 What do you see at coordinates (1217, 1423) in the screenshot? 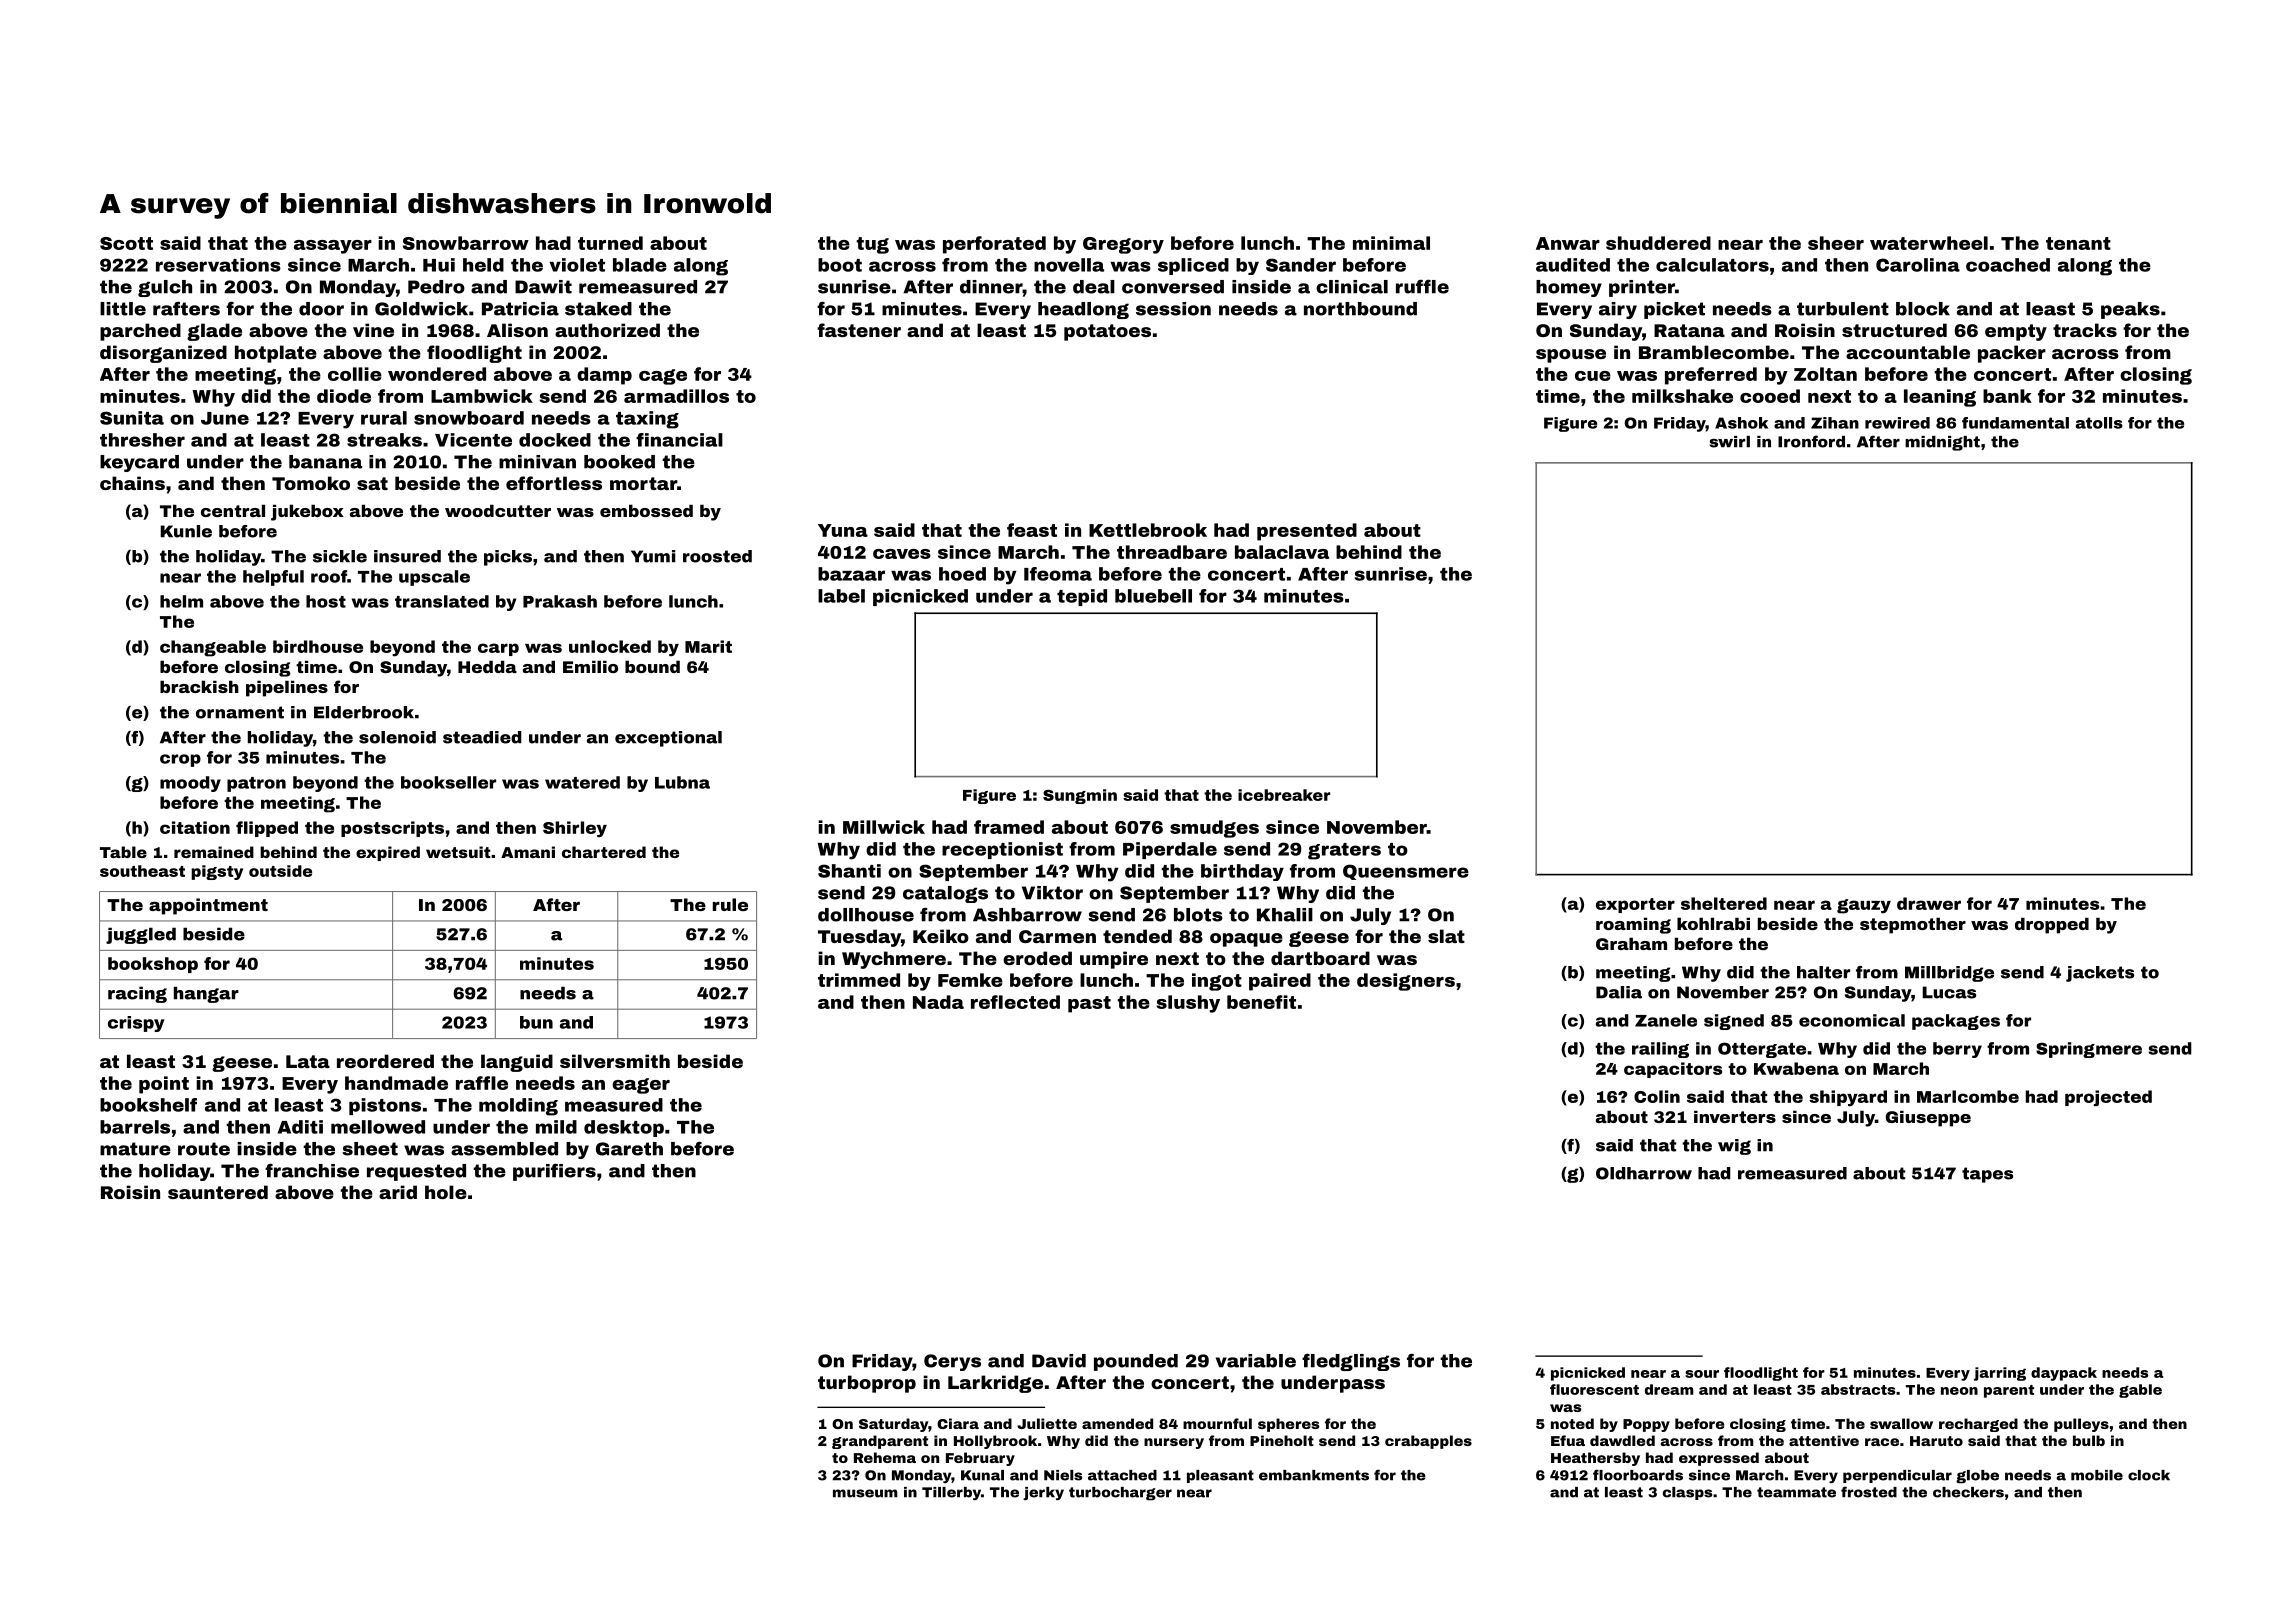
I see `mournful` at bounding box center [1217, 1423].
